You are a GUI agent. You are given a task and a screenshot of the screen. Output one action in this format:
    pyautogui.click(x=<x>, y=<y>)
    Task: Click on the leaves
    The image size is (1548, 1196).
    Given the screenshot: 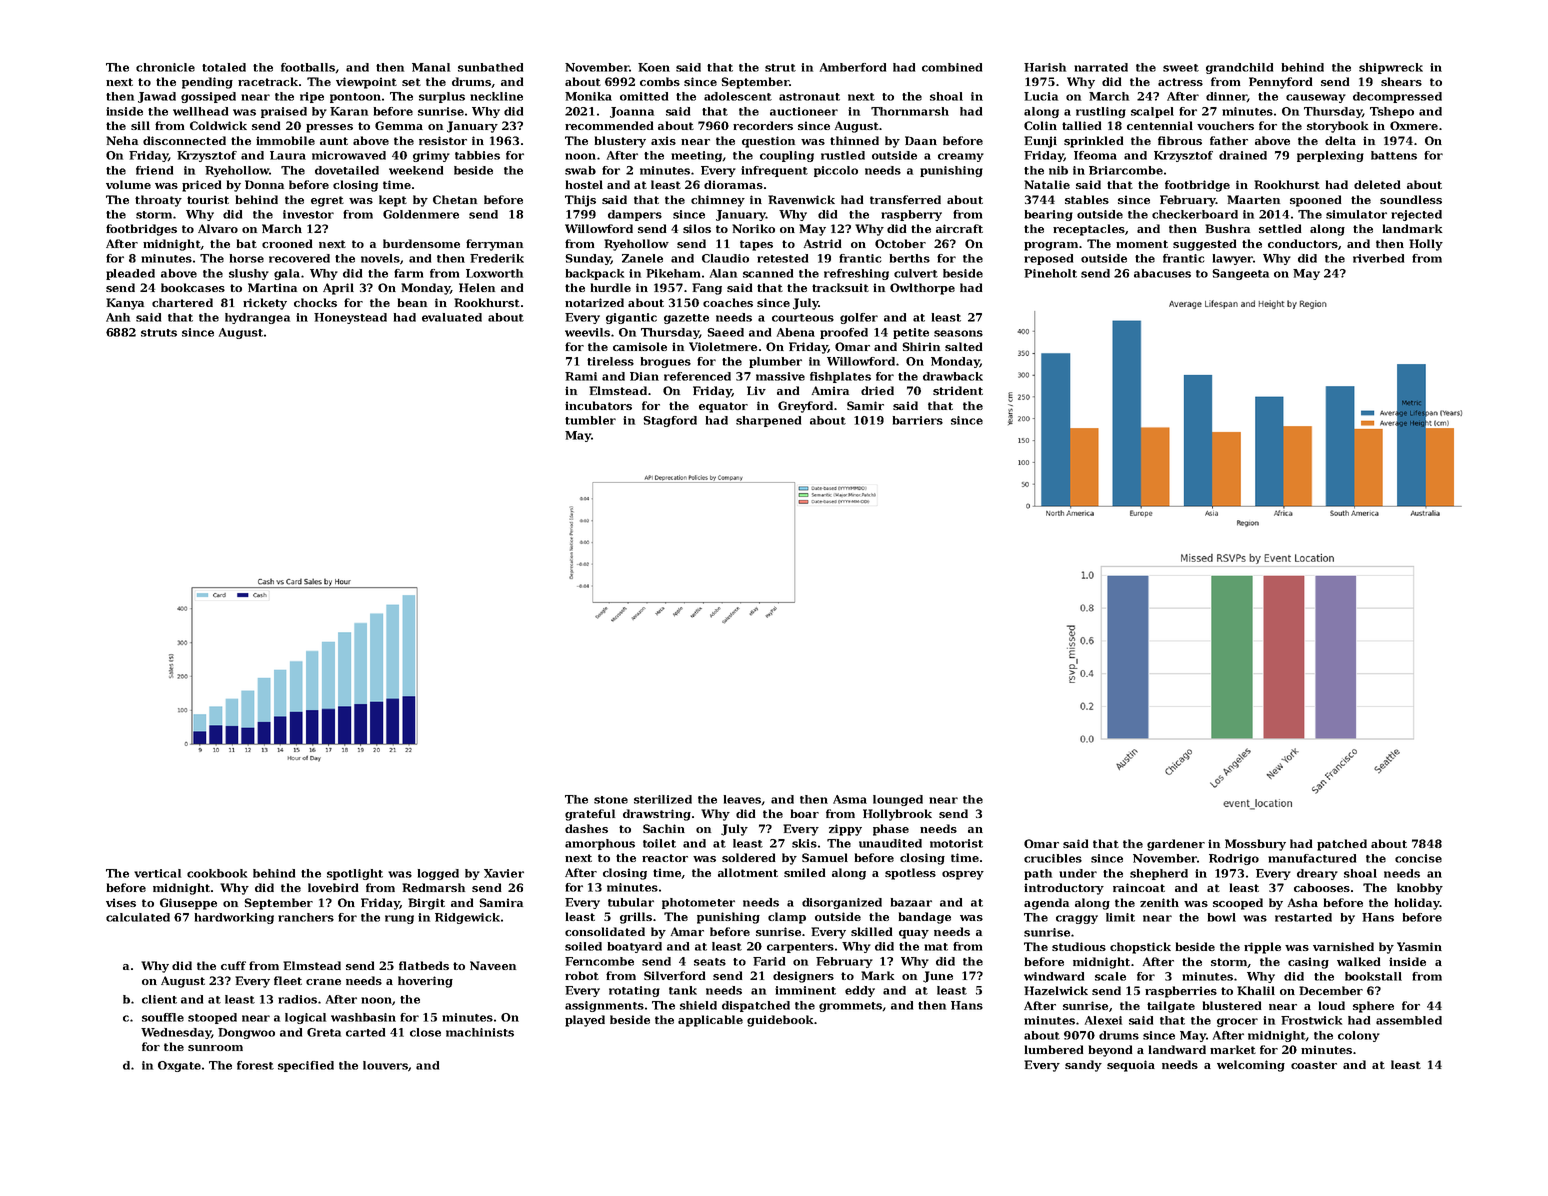 What is the action you would take?
    pyautogui.click(x=743, y=800)
